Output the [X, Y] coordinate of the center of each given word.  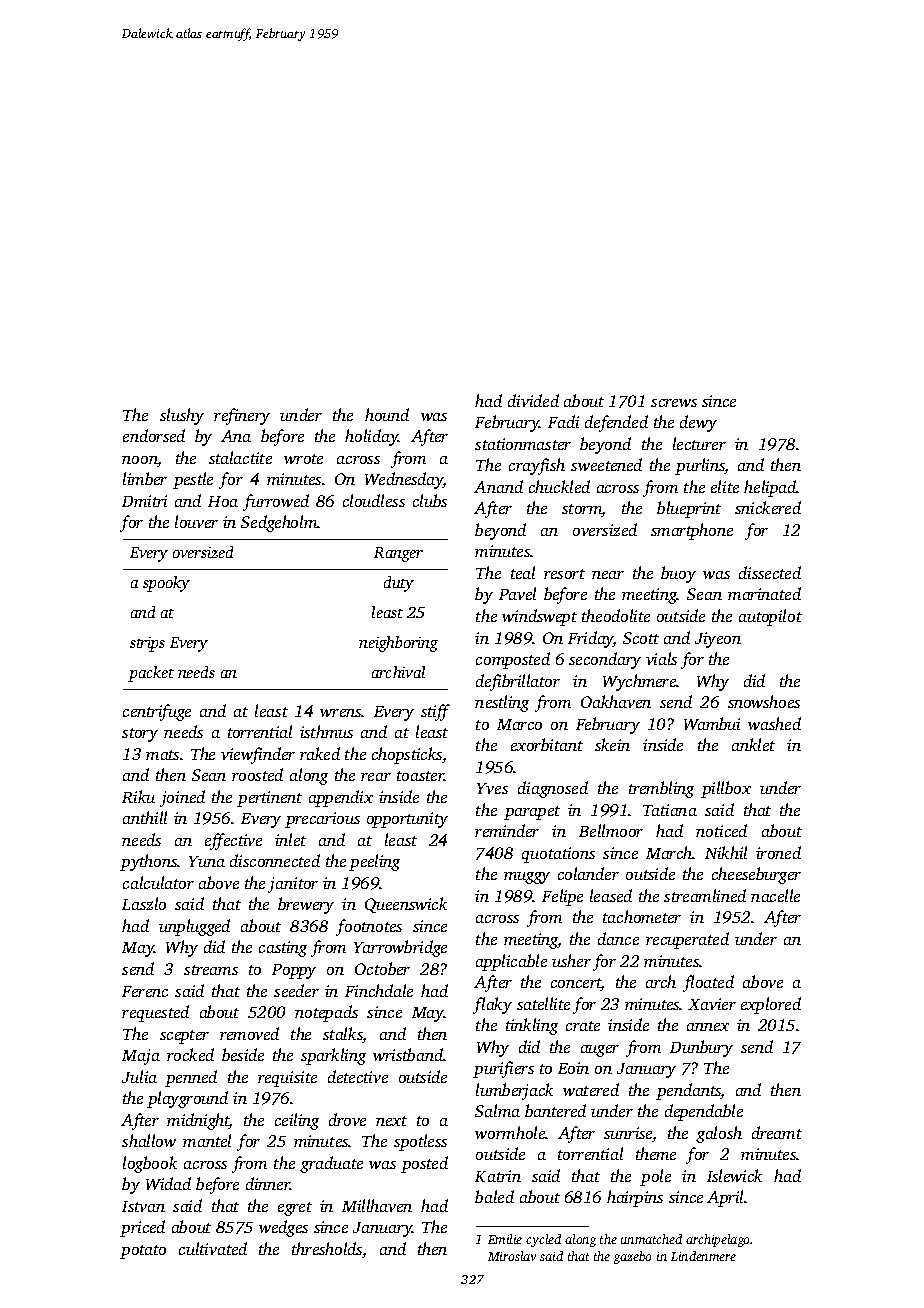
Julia [139, 1076]
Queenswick [406, 905]
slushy [182, 416]
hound [387, 414]
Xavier [712, 1004]
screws [674, 403]
